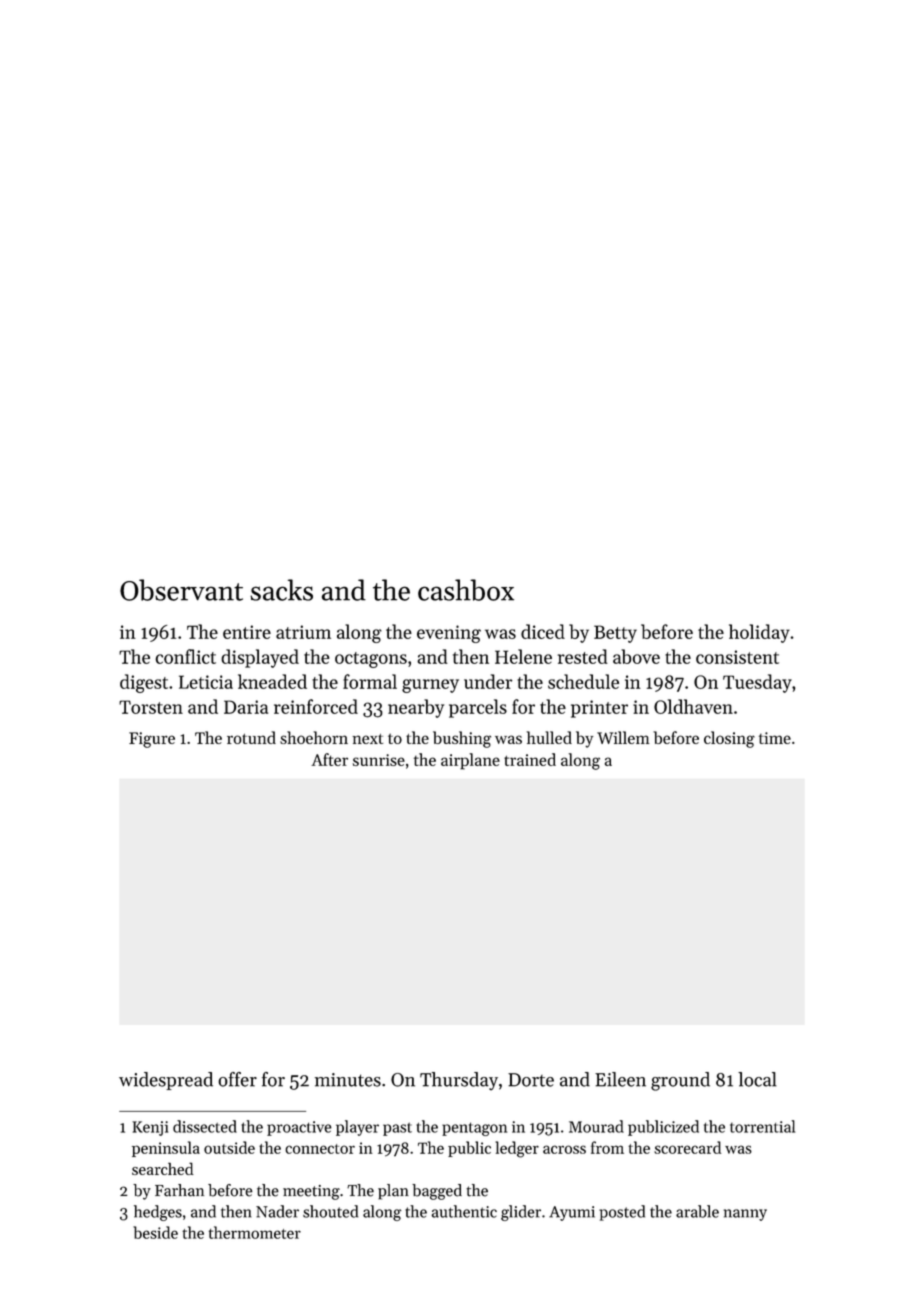 Image resolution: width=924 pixels, height=1308 pixels. Describe the element at coordinates (466, 590) in the screenshot. I see `cashbox` at that location.
